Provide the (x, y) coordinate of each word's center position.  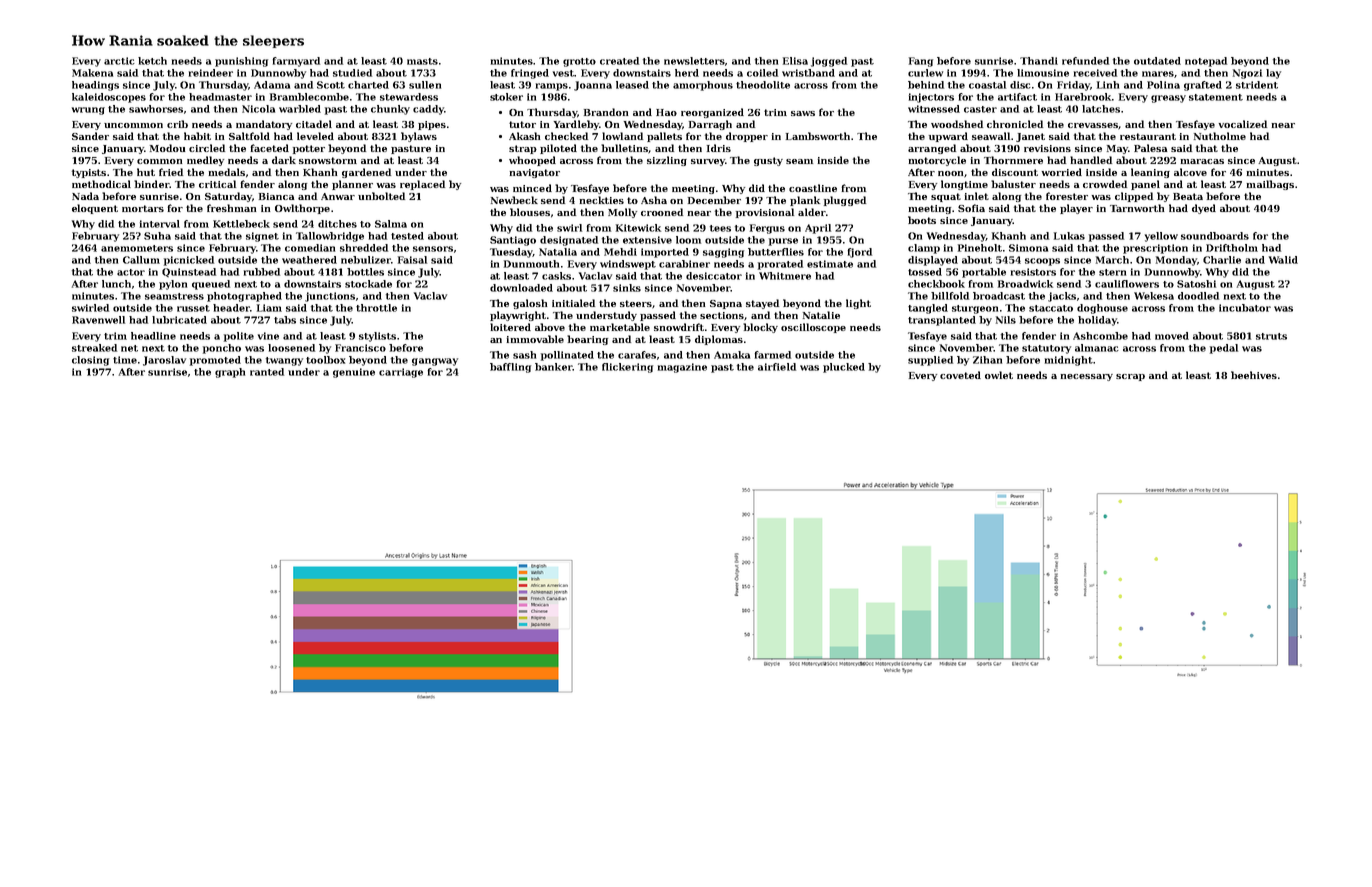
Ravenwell (98, 320)
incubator (1245, 308)
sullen (425, 85)
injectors (931, 98)
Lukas (1069, 236)
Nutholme (1220, 136)
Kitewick (638, 228)
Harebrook (1083, 97)
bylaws (419, 137)
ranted (267, 372)
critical (217, 184)
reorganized (712, 113)
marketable (620, 327)
